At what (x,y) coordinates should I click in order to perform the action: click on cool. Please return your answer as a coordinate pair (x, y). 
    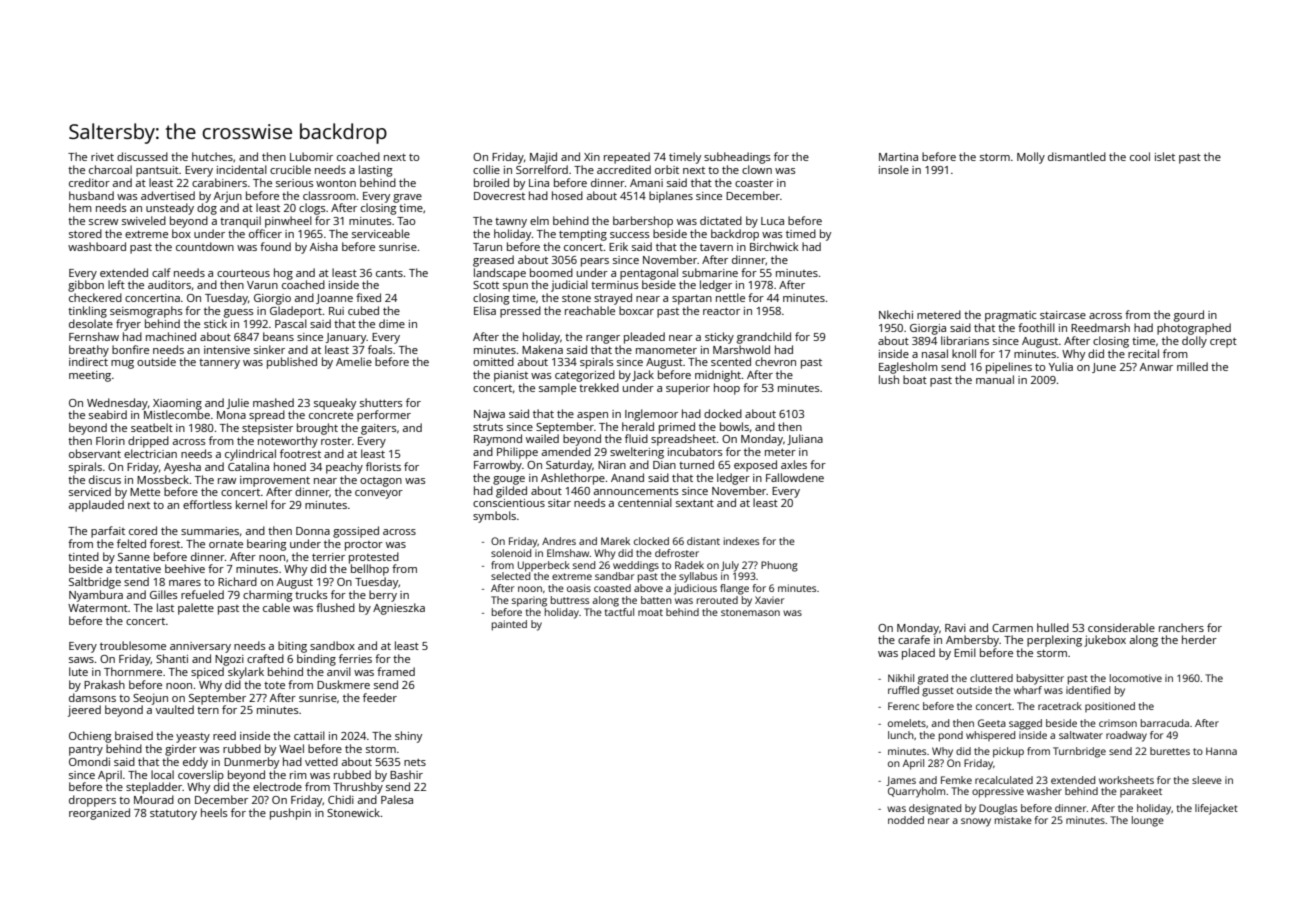
    Looking at the image, I should click on (1140, 156).
